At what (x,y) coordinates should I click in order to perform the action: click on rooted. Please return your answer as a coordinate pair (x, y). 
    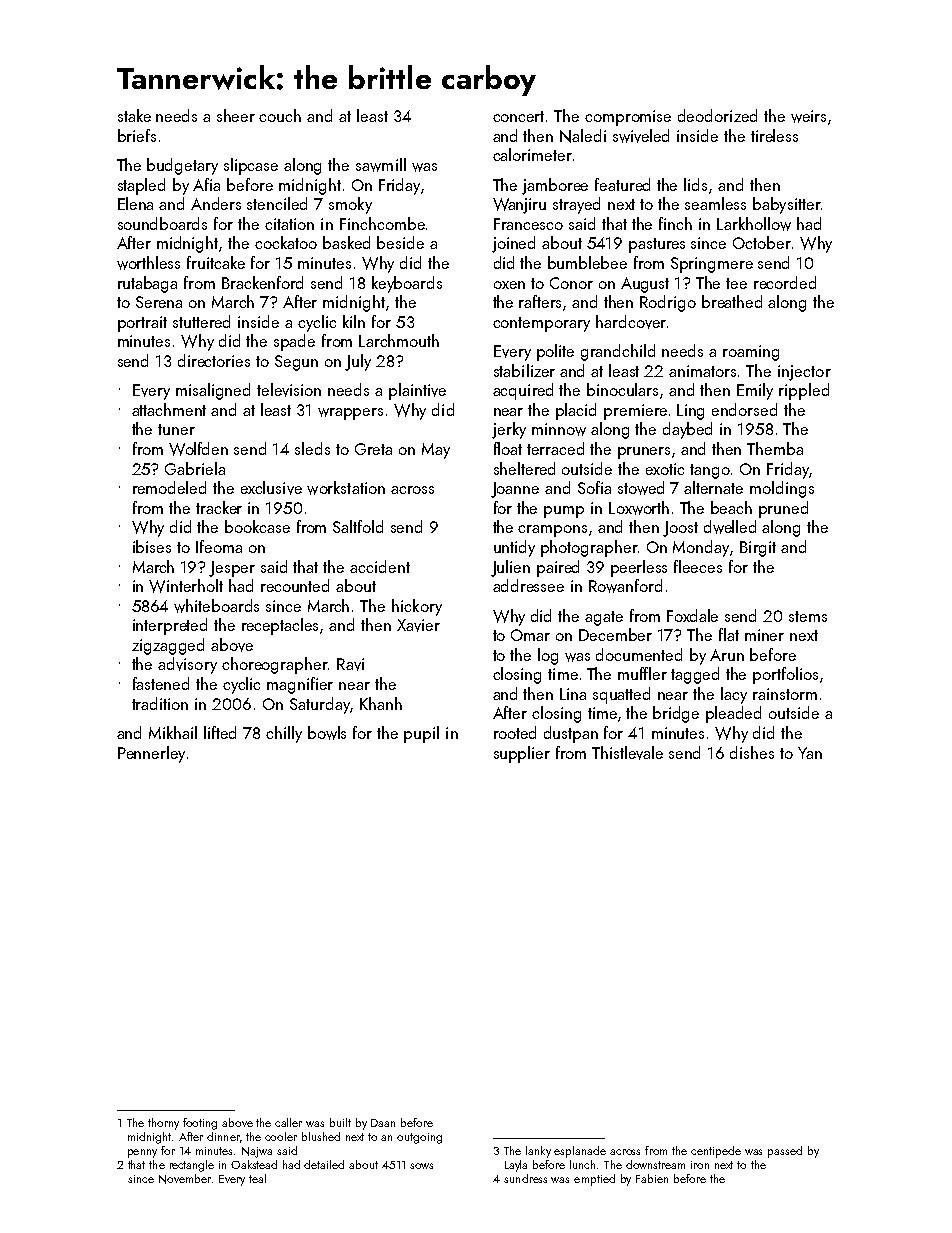
    Looking at the image, I should click on (515, 732).
